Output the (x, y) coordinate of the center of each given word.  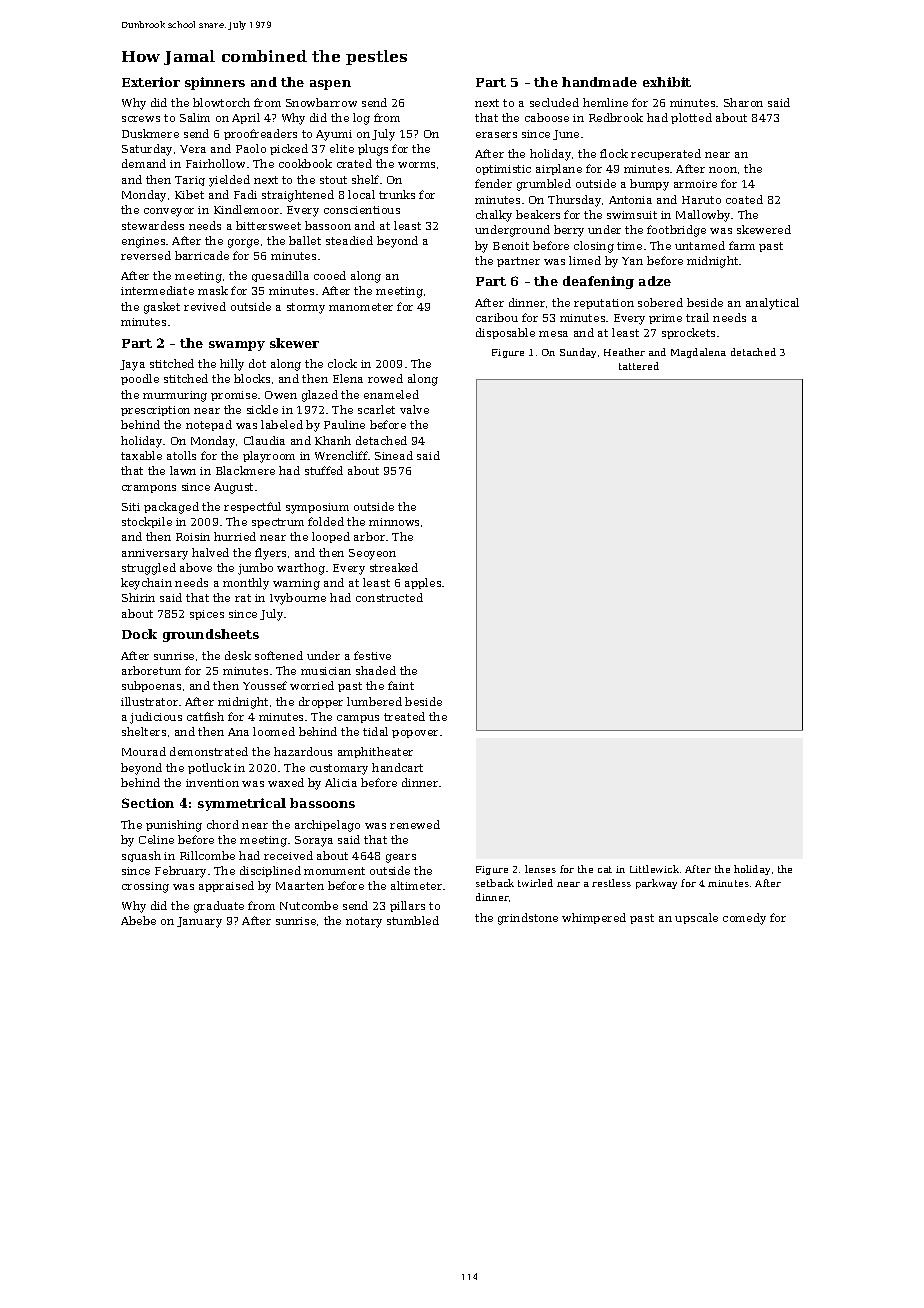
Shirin (138, 597)
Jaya (132, 365)
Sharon (743, 102)
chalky (494, 216)
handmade (599, 82)
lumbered (374, 701)
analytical (772, 304)
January (199, 922)
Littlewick (654, 869)
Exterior (151, 82)
